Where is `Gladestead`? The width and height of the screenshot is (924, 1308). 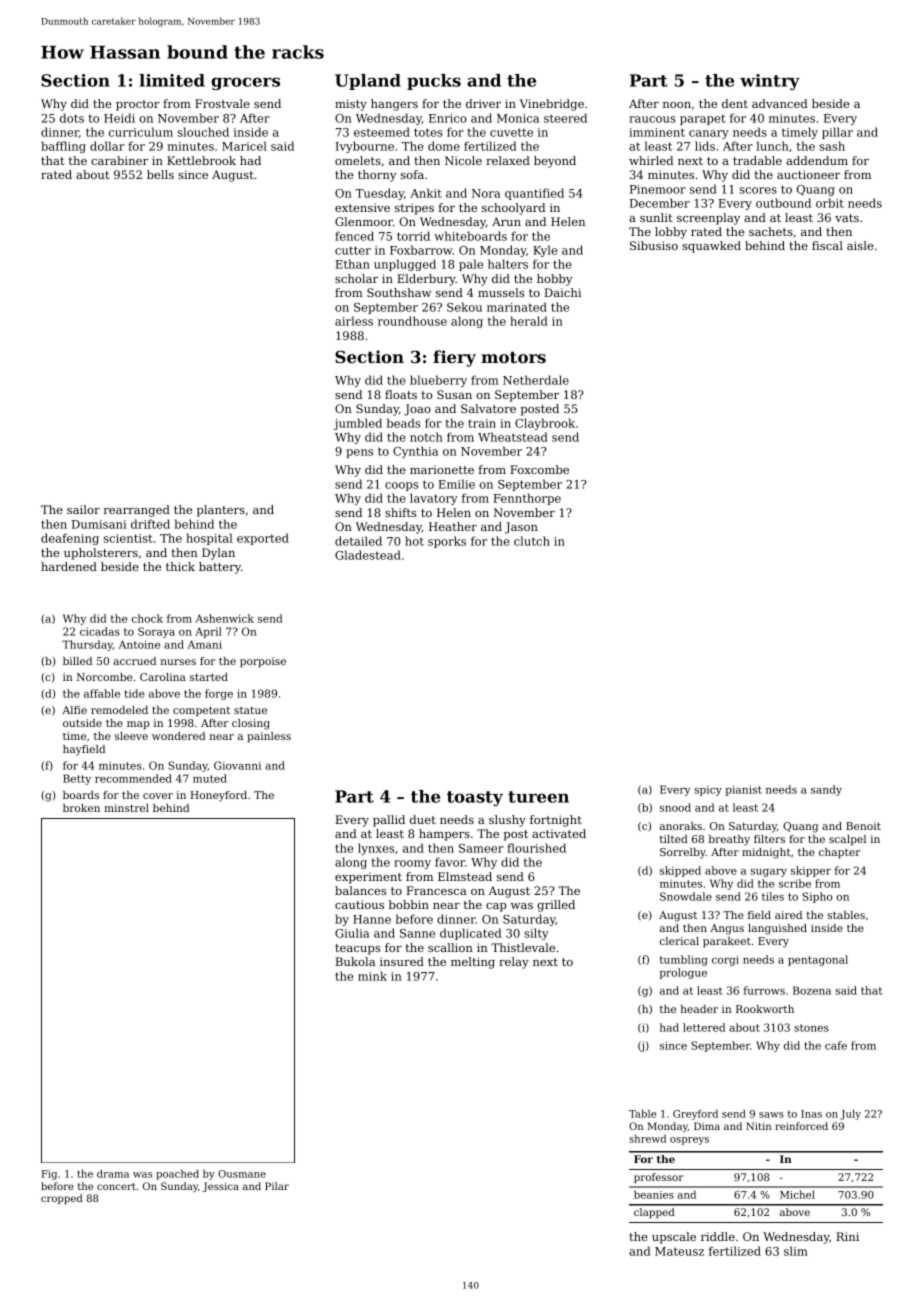
Gladestead is located at coordinates (368, 555).
